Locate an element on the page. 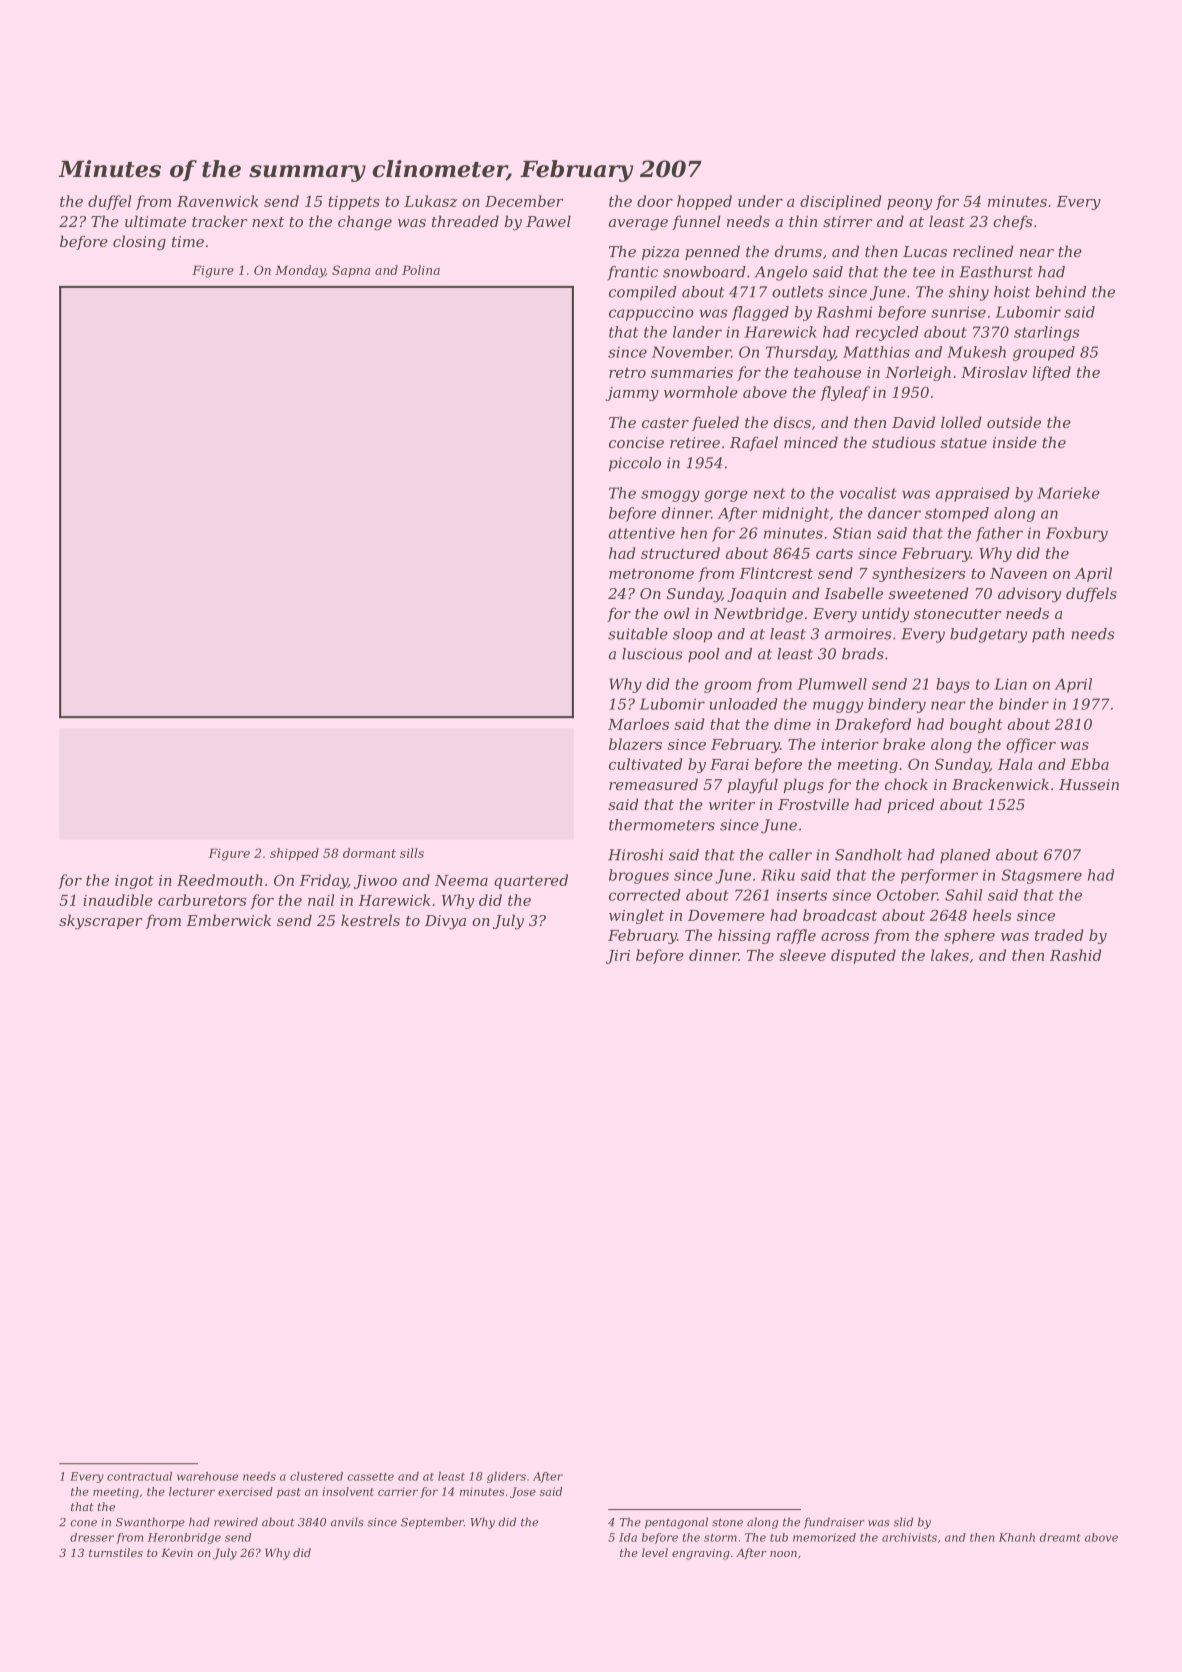 The height and width of the document is (1672, 1182). lakes is located at coordinates (950, 955).
